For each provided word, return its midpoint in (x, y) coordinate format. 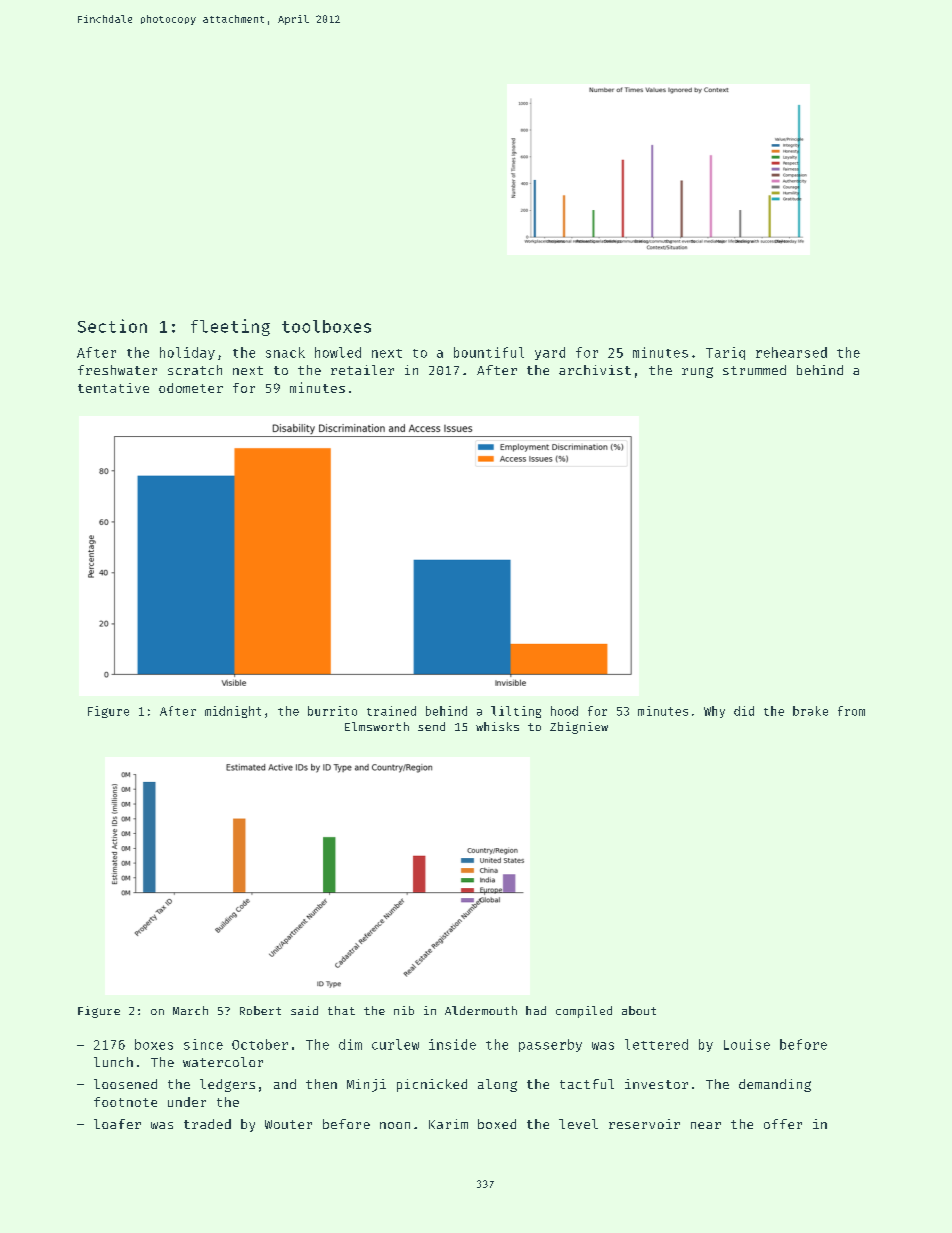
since (203, 1044)
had (536, 1010)
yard (550, 353)
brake (810, 711)
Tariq (725, 353)
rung (697, 372)
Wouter (288, 1124)
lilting (516, 712)
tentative (113, 388)
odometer (191, 388)
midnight (233, 712)
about (639, 1010)
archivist (595, 370)
